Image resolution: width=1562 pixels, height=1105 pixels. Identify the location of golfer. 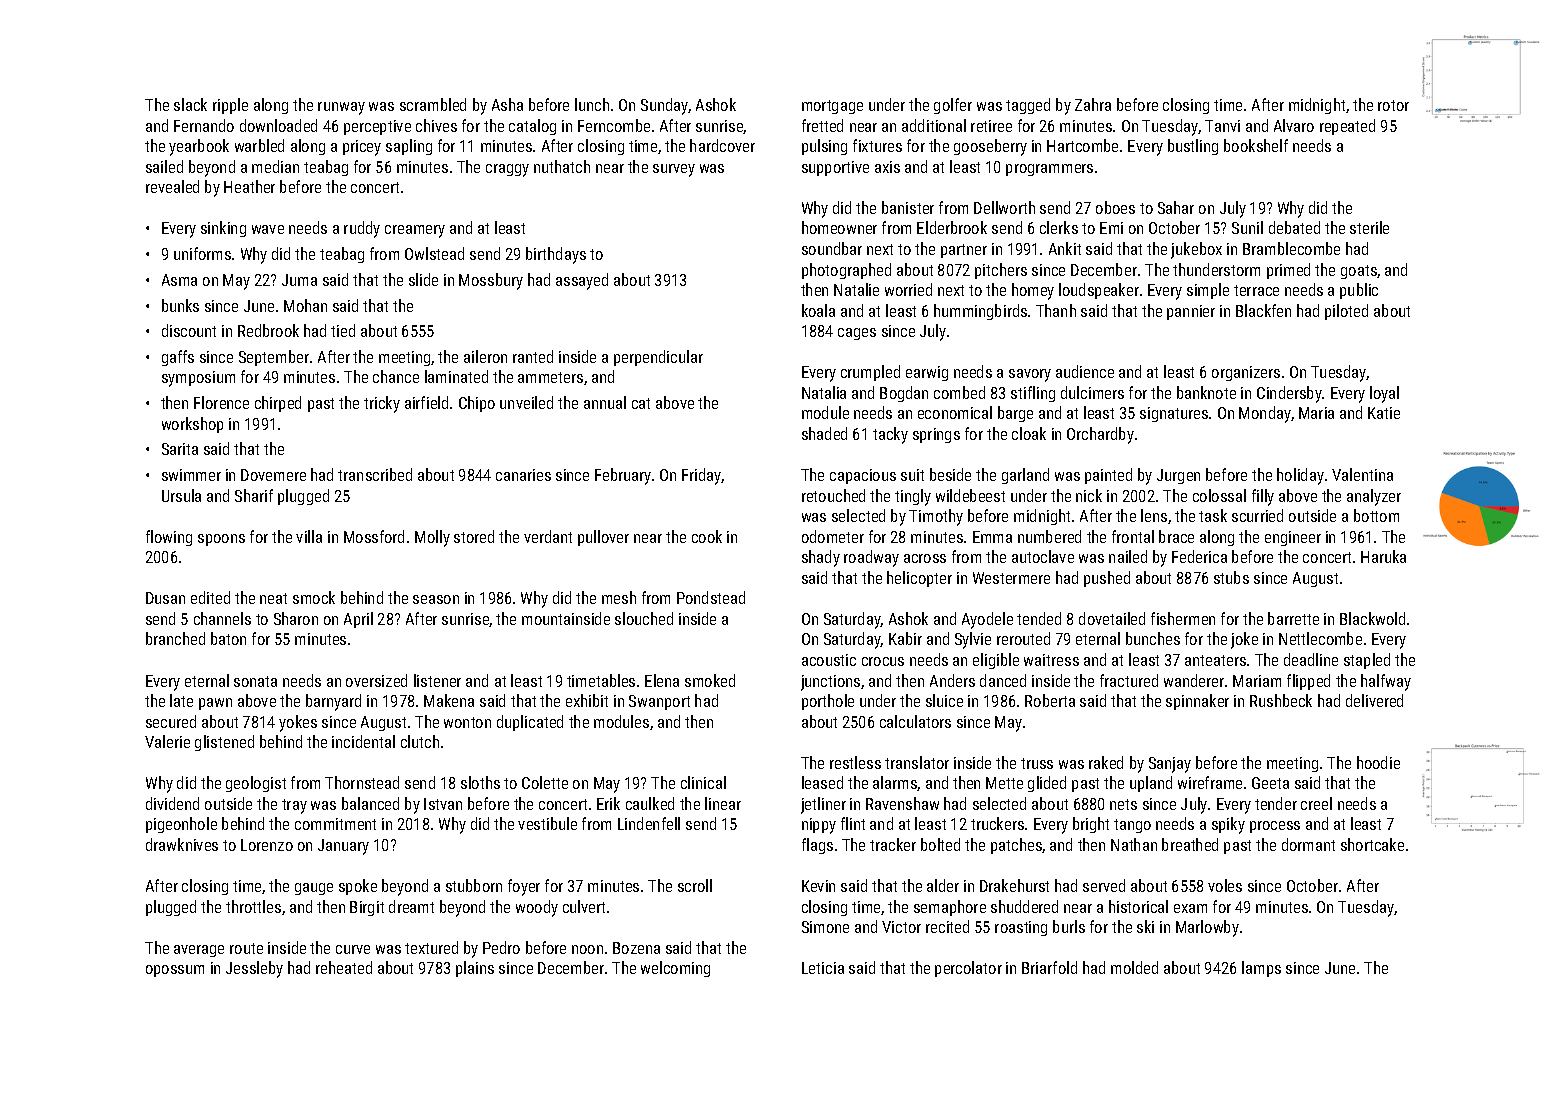
(953, 106).
